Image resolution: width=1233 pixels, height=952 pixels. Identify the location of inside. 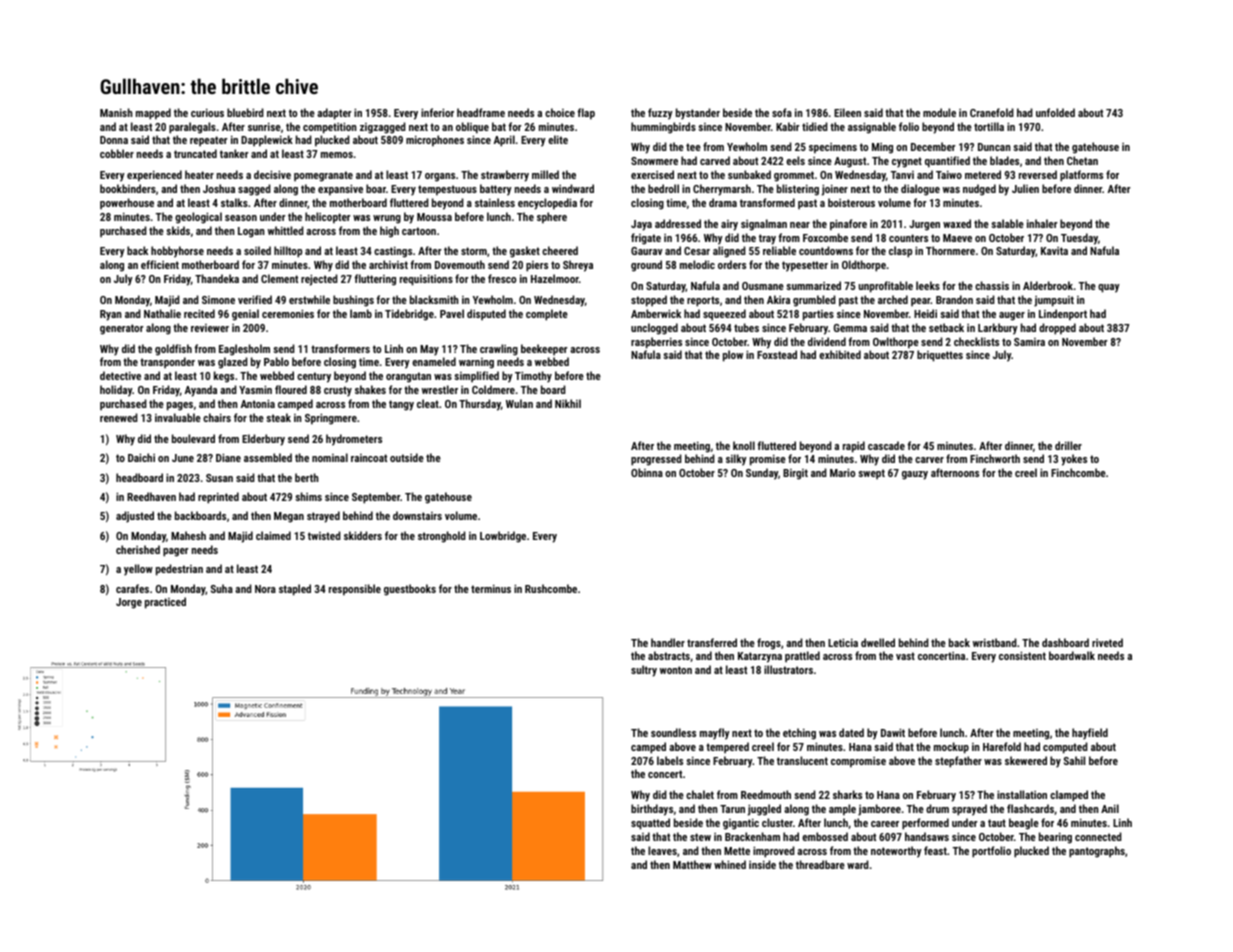
(762, 864).
